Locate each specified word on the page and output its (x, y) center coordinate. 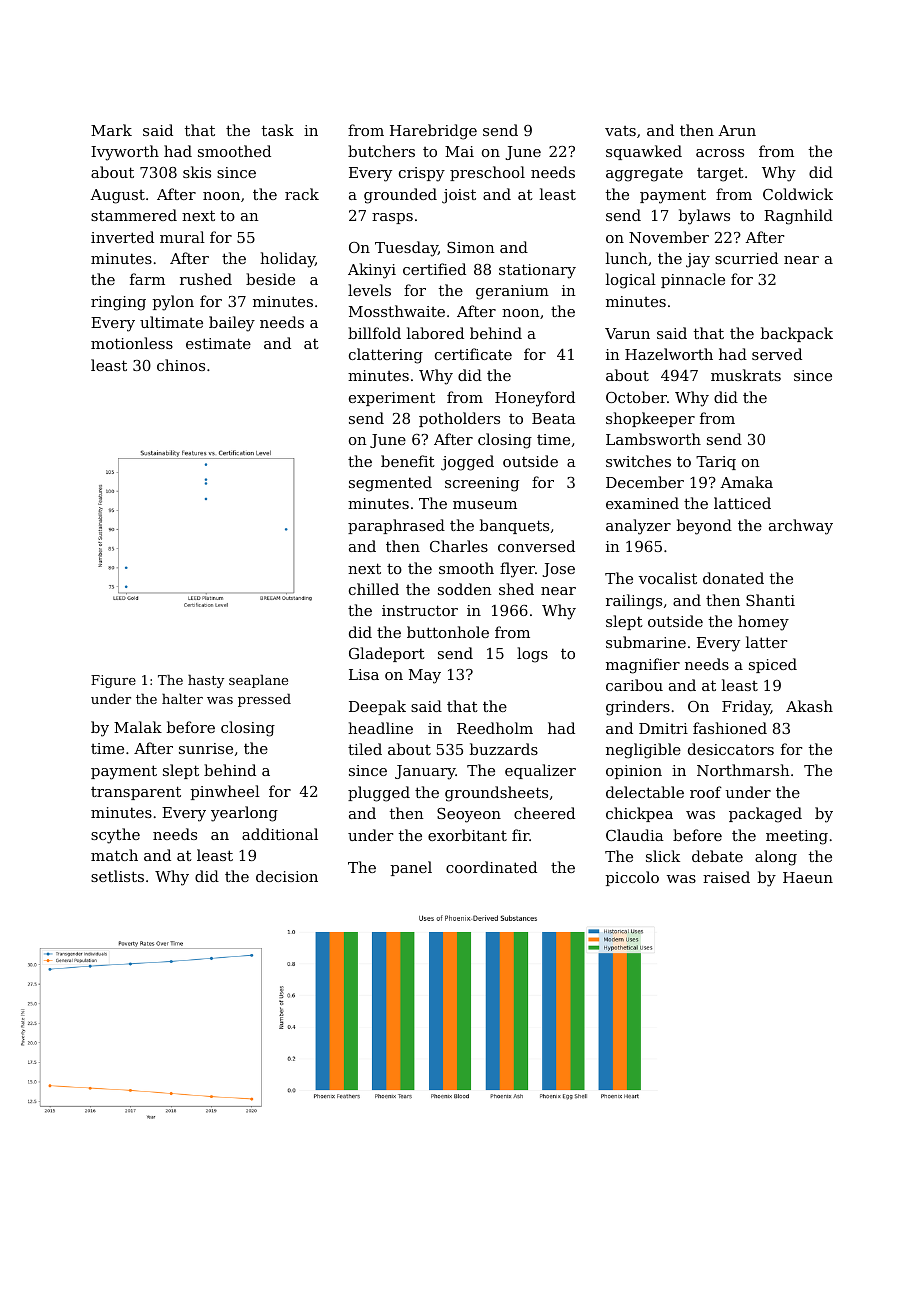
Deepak (377, 707)
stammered (134, 215)
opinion (634, 772)
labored (435, 333)
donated (733, 578)
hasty (206, 681)
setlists (117, 876)
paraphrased (396, 526)
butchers (381, 151)
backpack (797, 334)
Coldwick (798, 194)
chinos (181, 365)
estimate (218, 343)
